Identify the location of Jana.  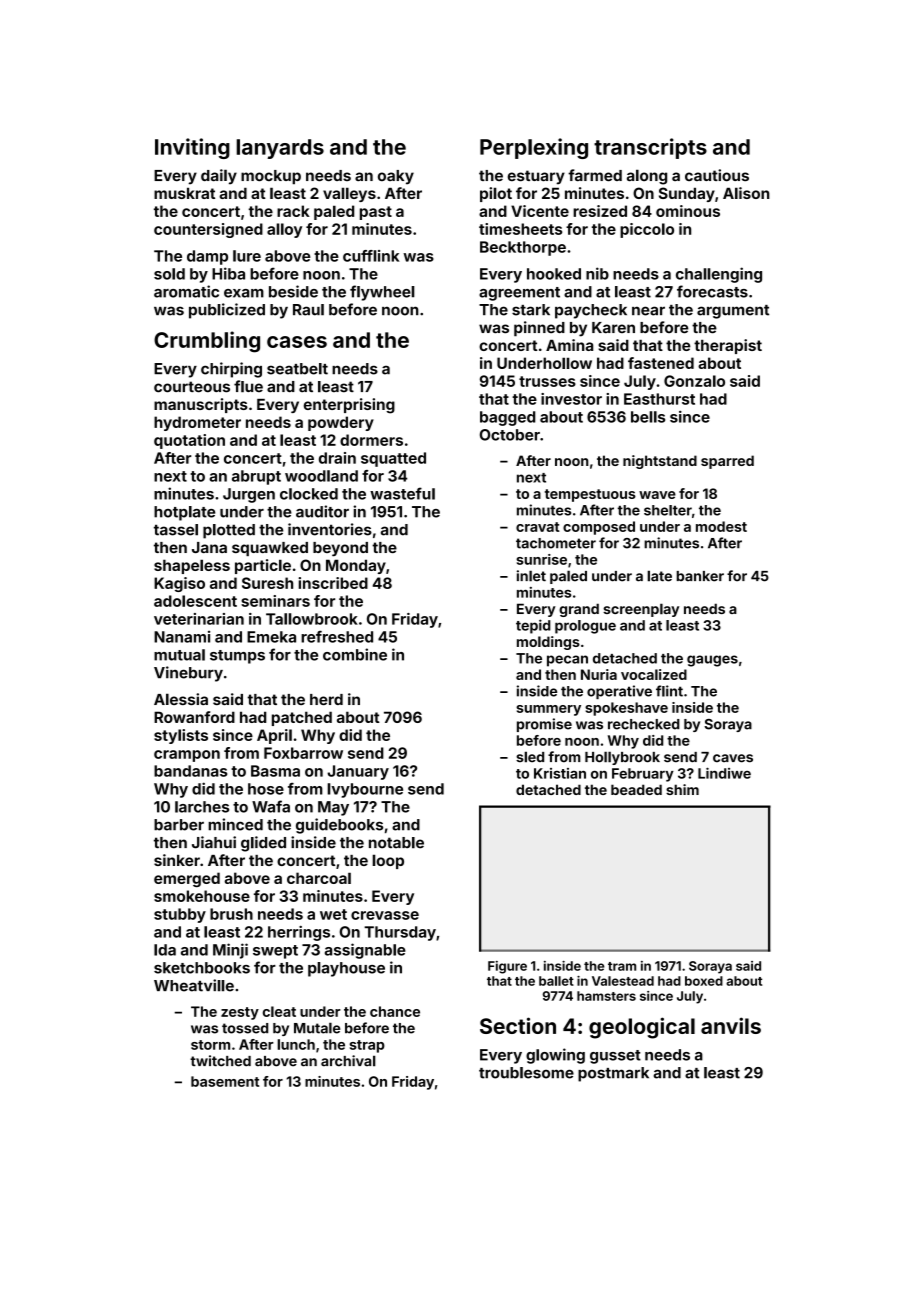
(209, 547).
